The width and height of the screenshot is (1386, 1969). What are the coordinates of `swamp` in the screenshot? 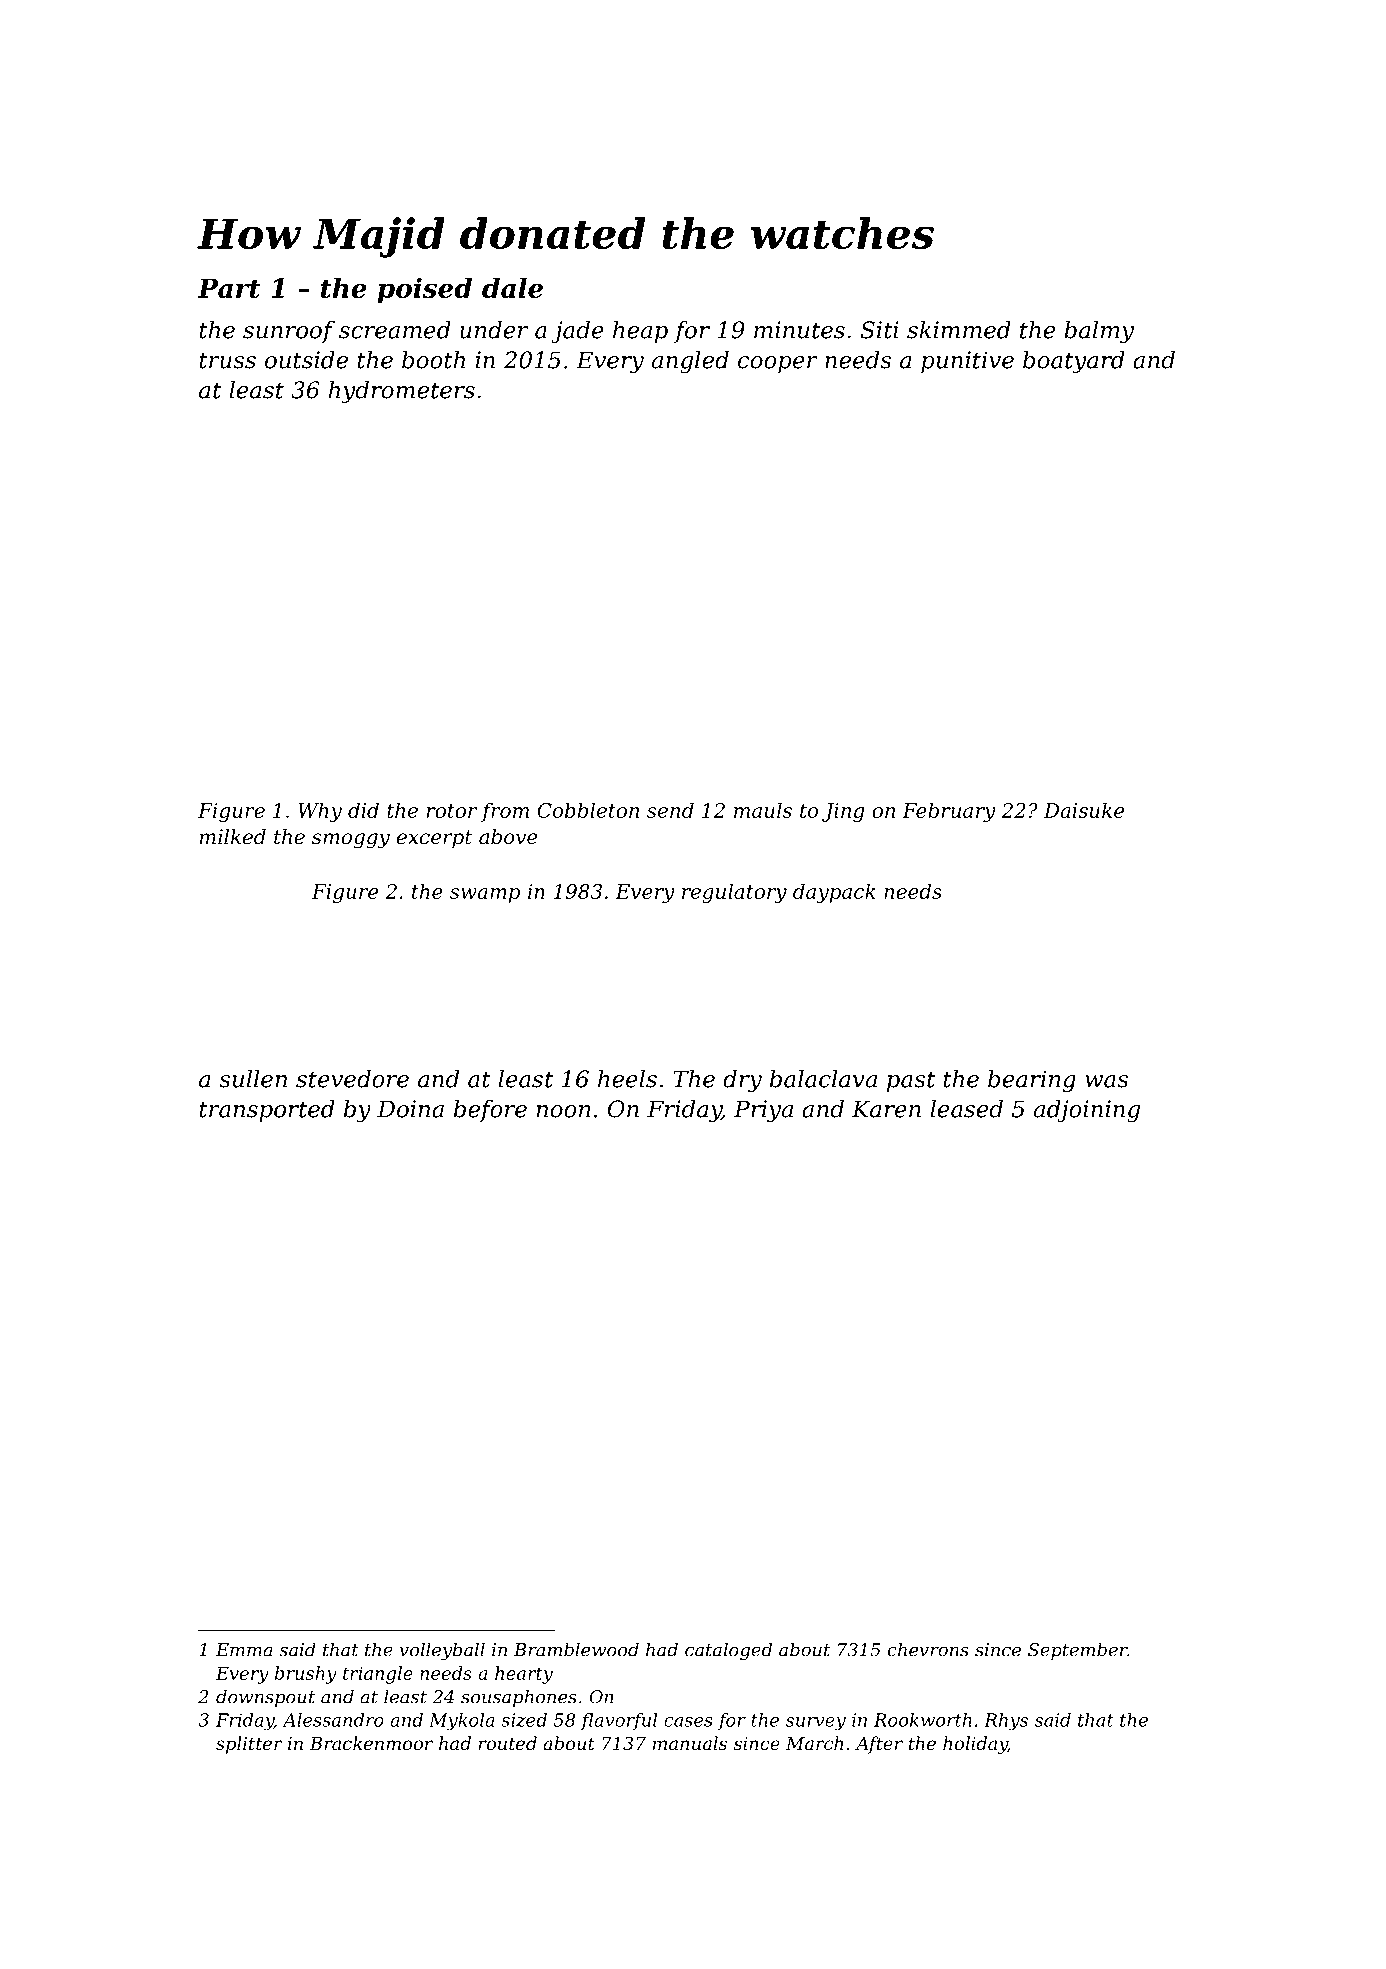 It's located at (485, 895).
